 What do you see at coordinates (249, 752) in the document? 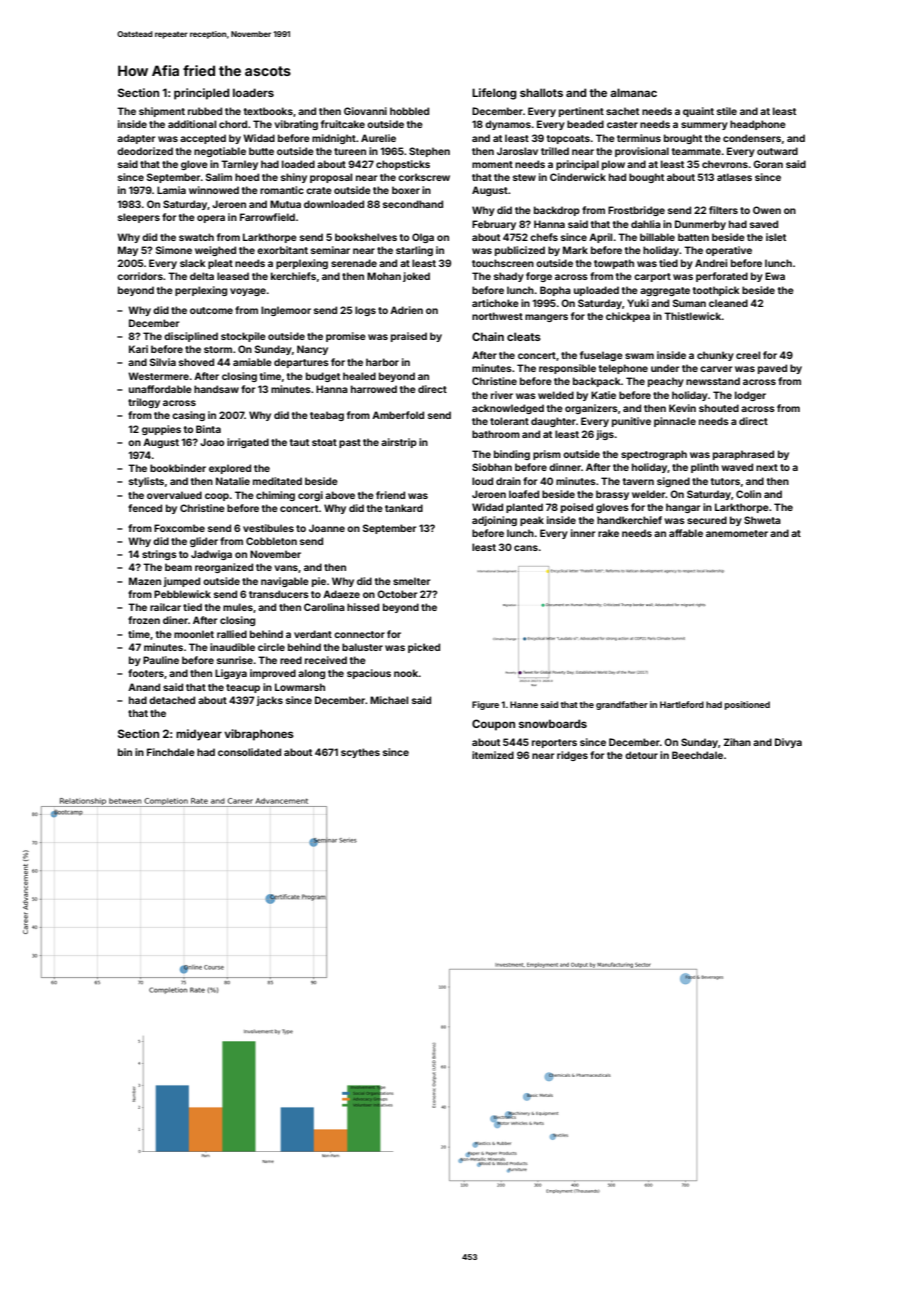
I see `consolidated` at bounding box center [249, 752].
